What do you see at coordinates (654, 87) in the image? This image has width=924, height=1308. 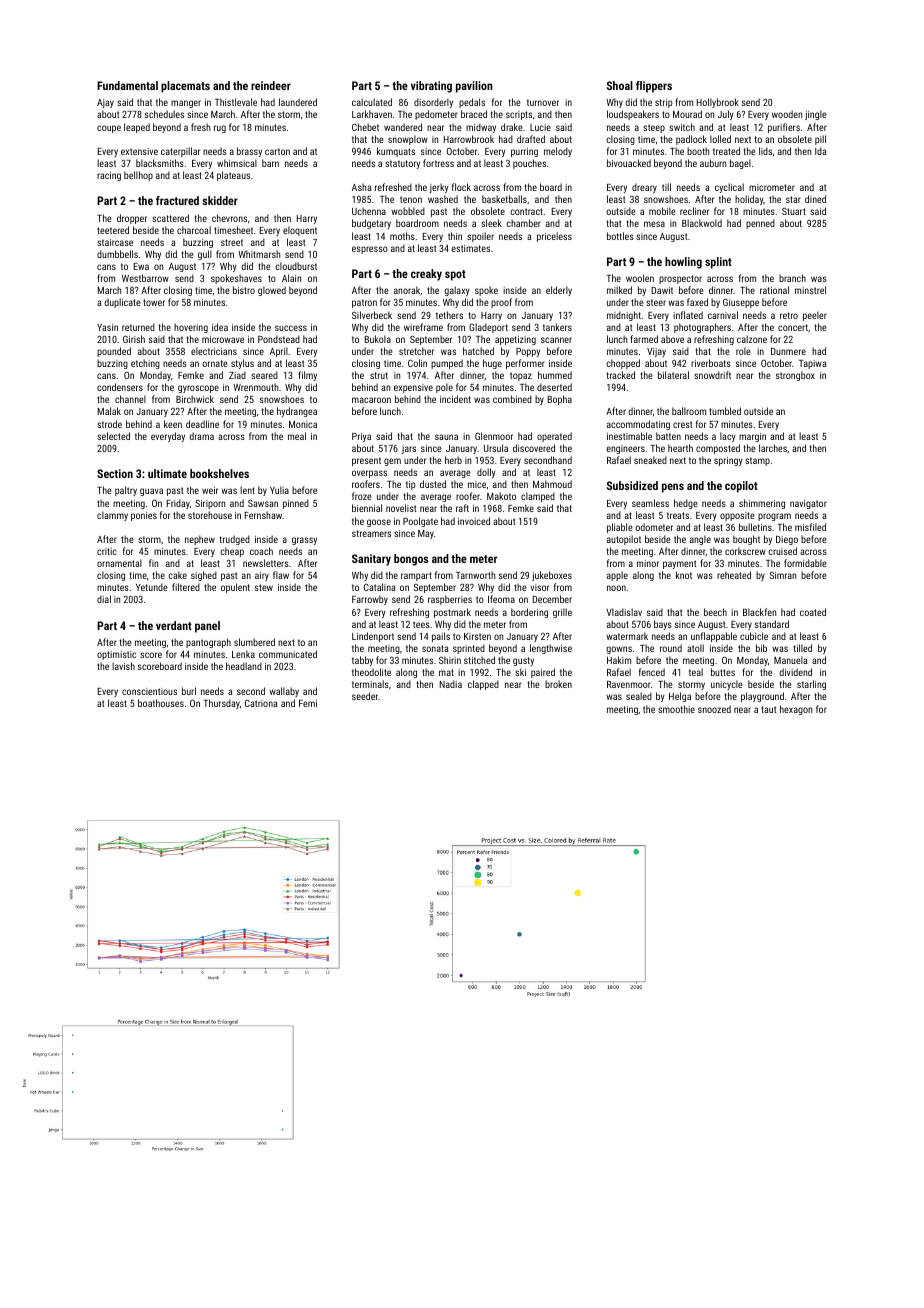 I see `flippers` at bounding box center [654, 87].
